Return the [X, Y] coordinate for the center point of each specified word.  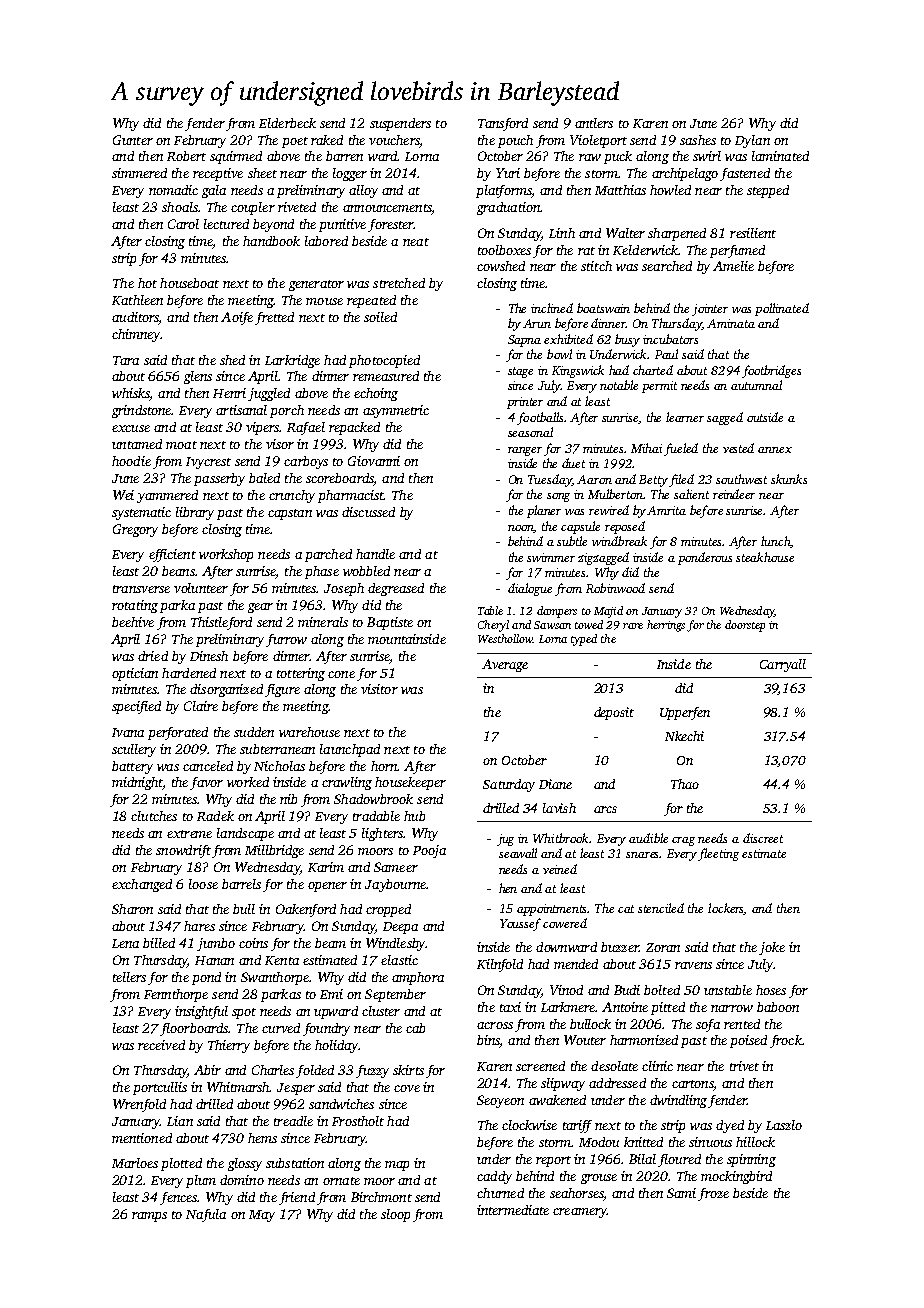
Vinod [566, 990]
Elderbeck [287, 123]
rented [742, 1024]
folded [315, 1071]
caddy [494, 1177]
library [195, 513]
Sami [681, 1193]
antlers [594, 123]
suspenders [400, 124]
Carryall [783, 665]
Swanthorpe [275, 978]
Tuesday [550, 480]
